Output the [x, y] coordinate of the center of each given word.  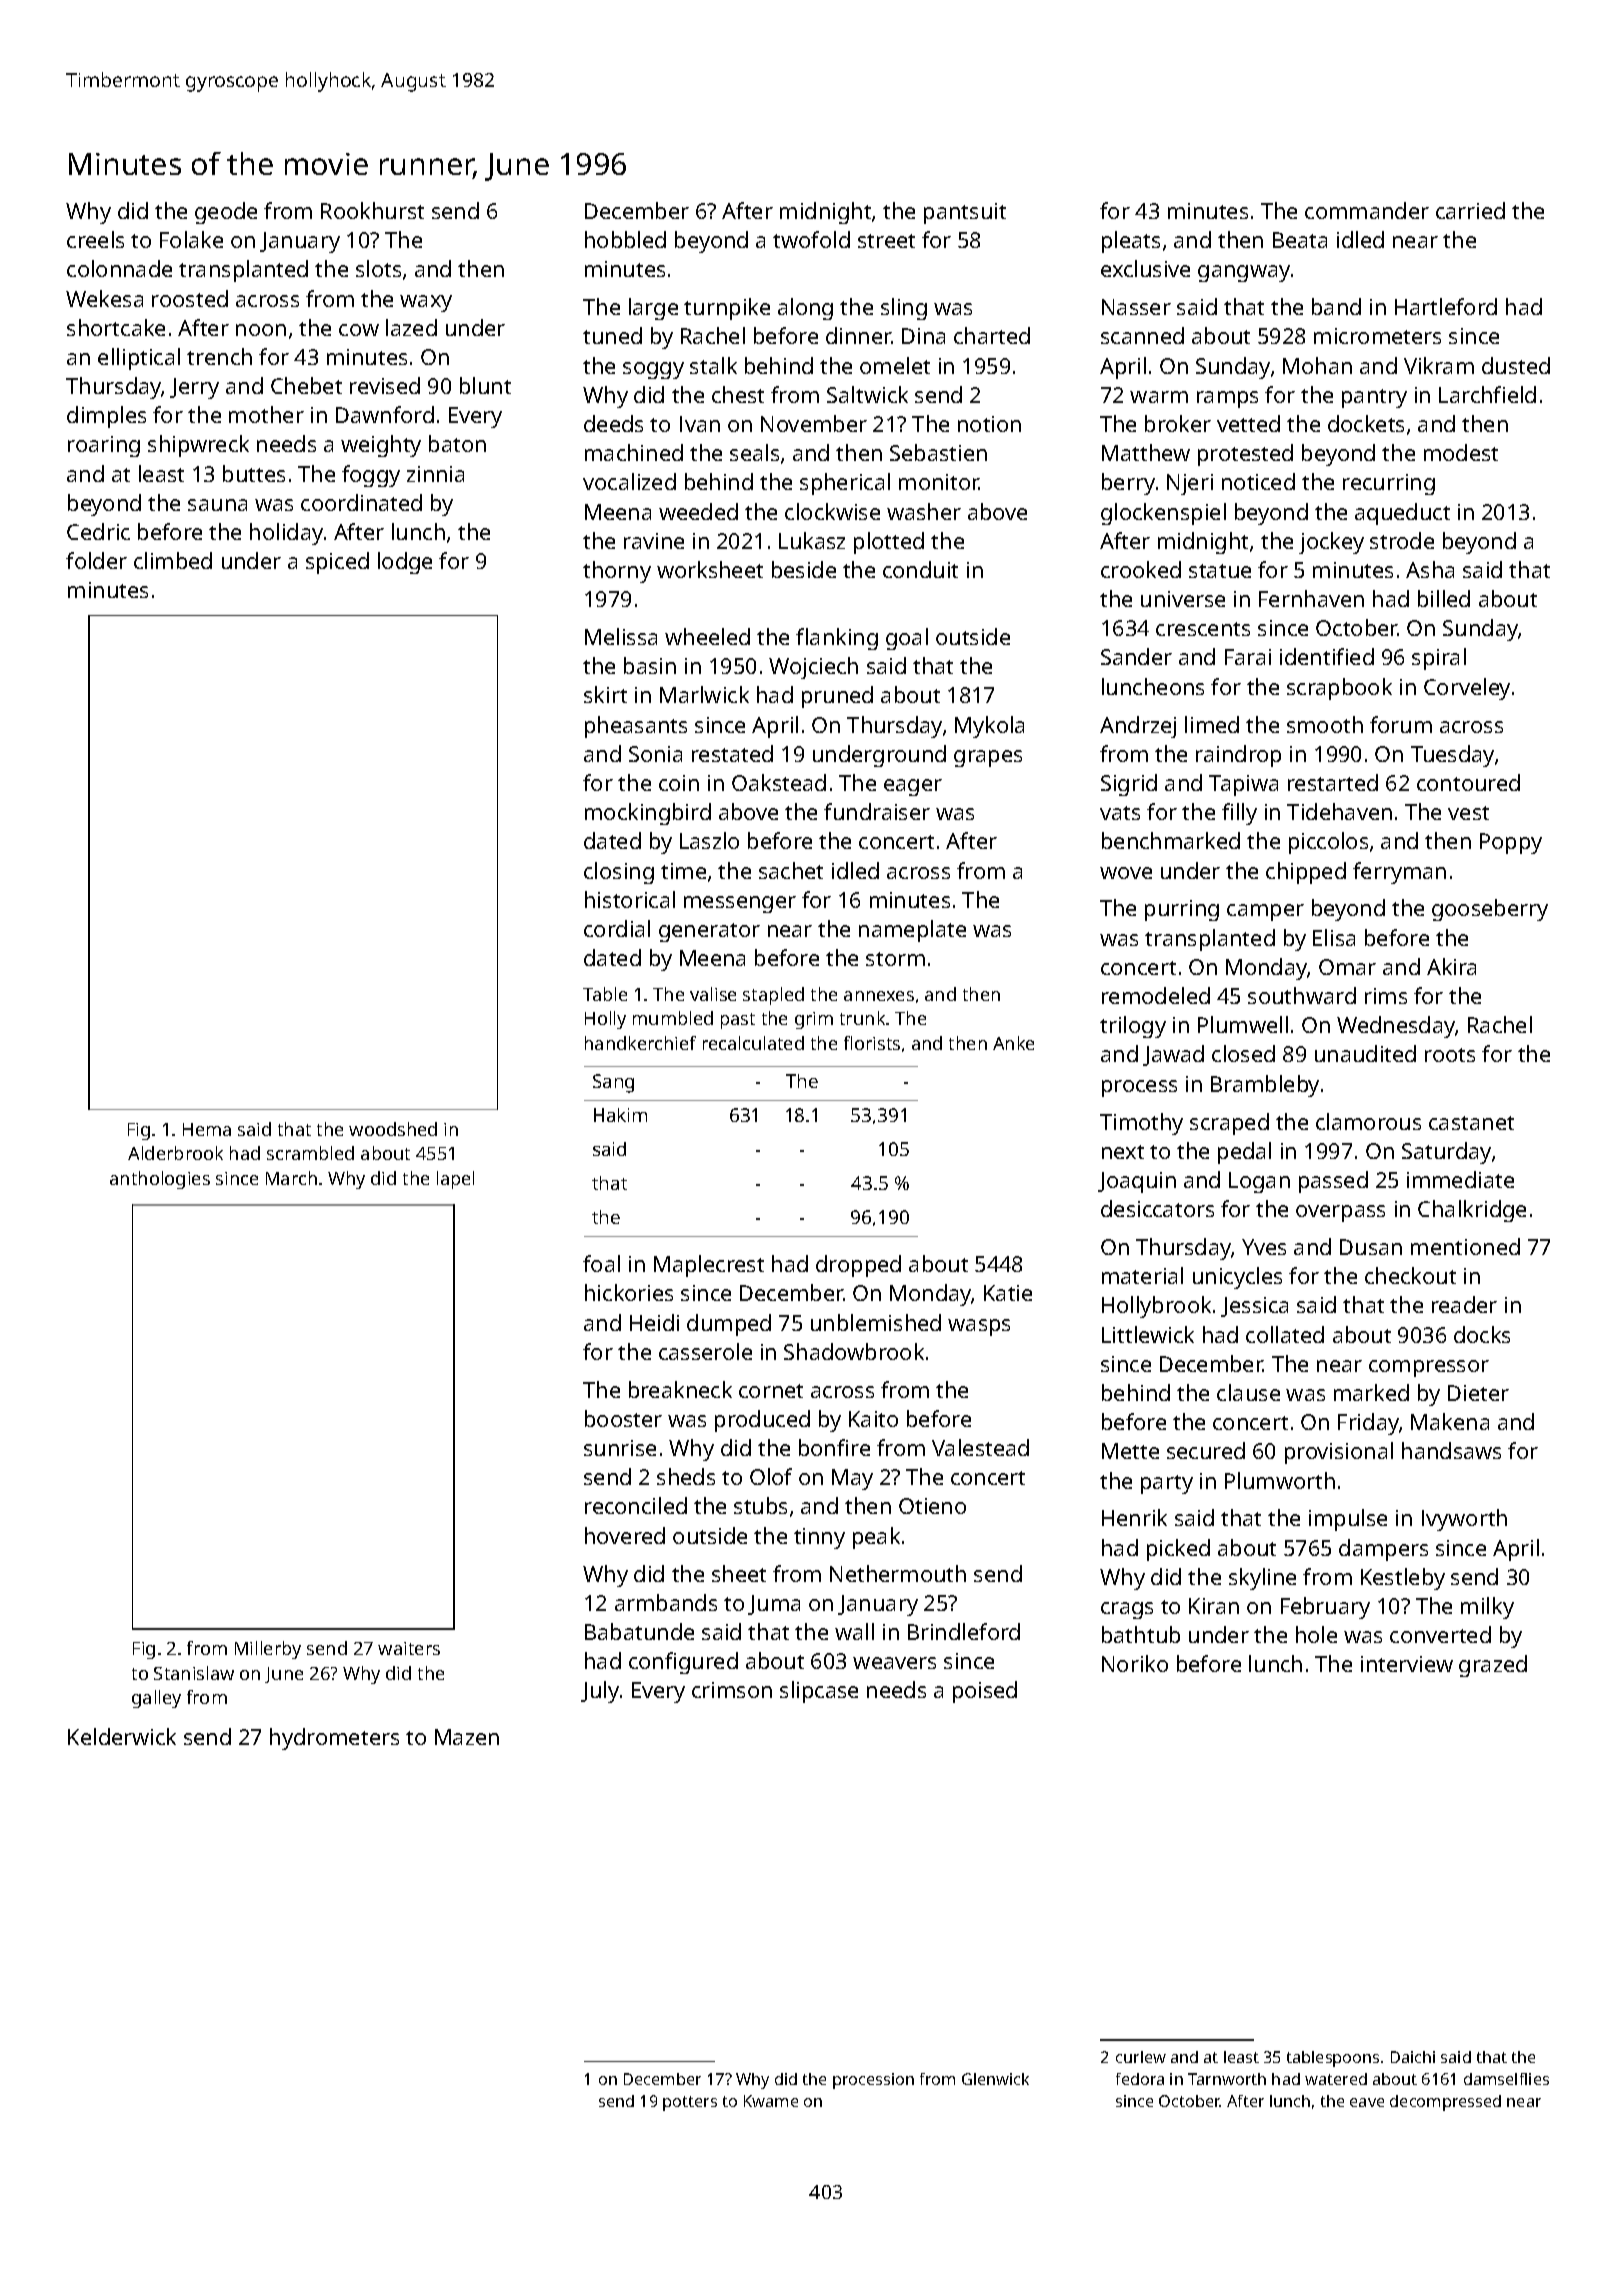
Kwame [771, 2101]
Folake [191, 239]
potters [690, 2103]
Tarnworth [1227, 2079]
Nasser [1136, 307]
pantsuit [965, 213]
